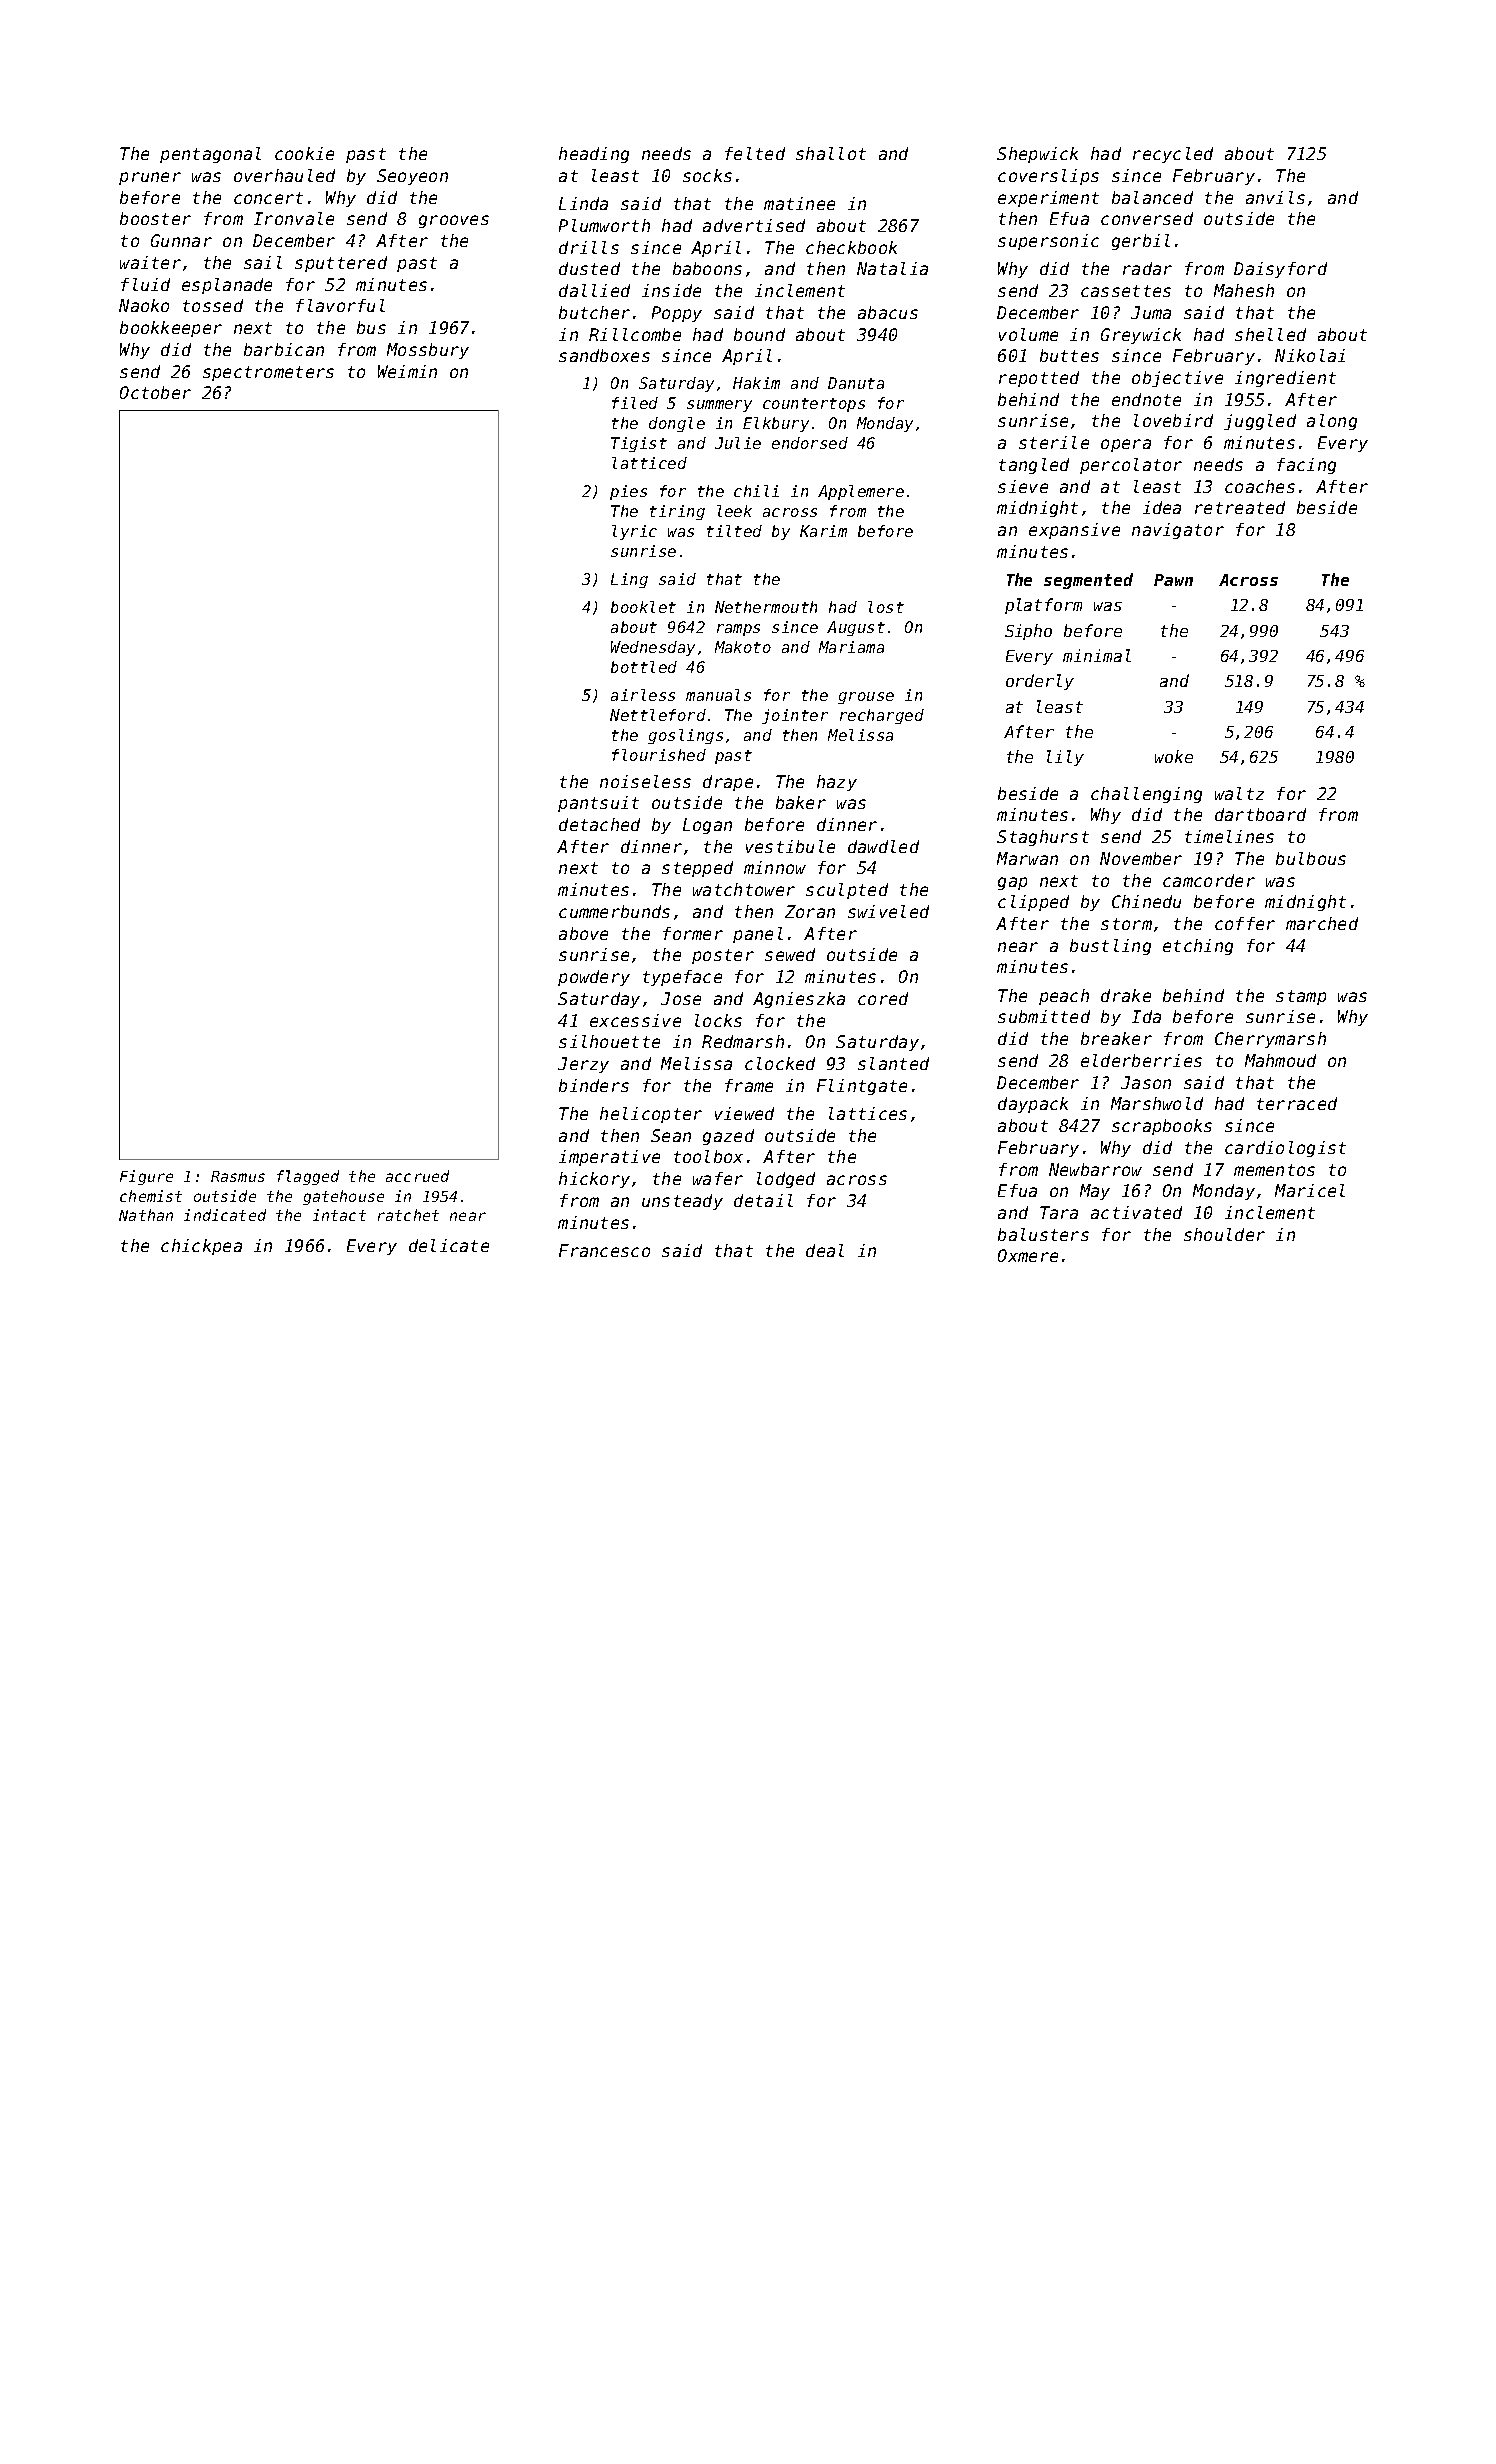 Image resolution: width=1496 pixels, height=2464 pixels. Describe the element at coordinates (628, 492) in the document. I see `pies` at that location.
